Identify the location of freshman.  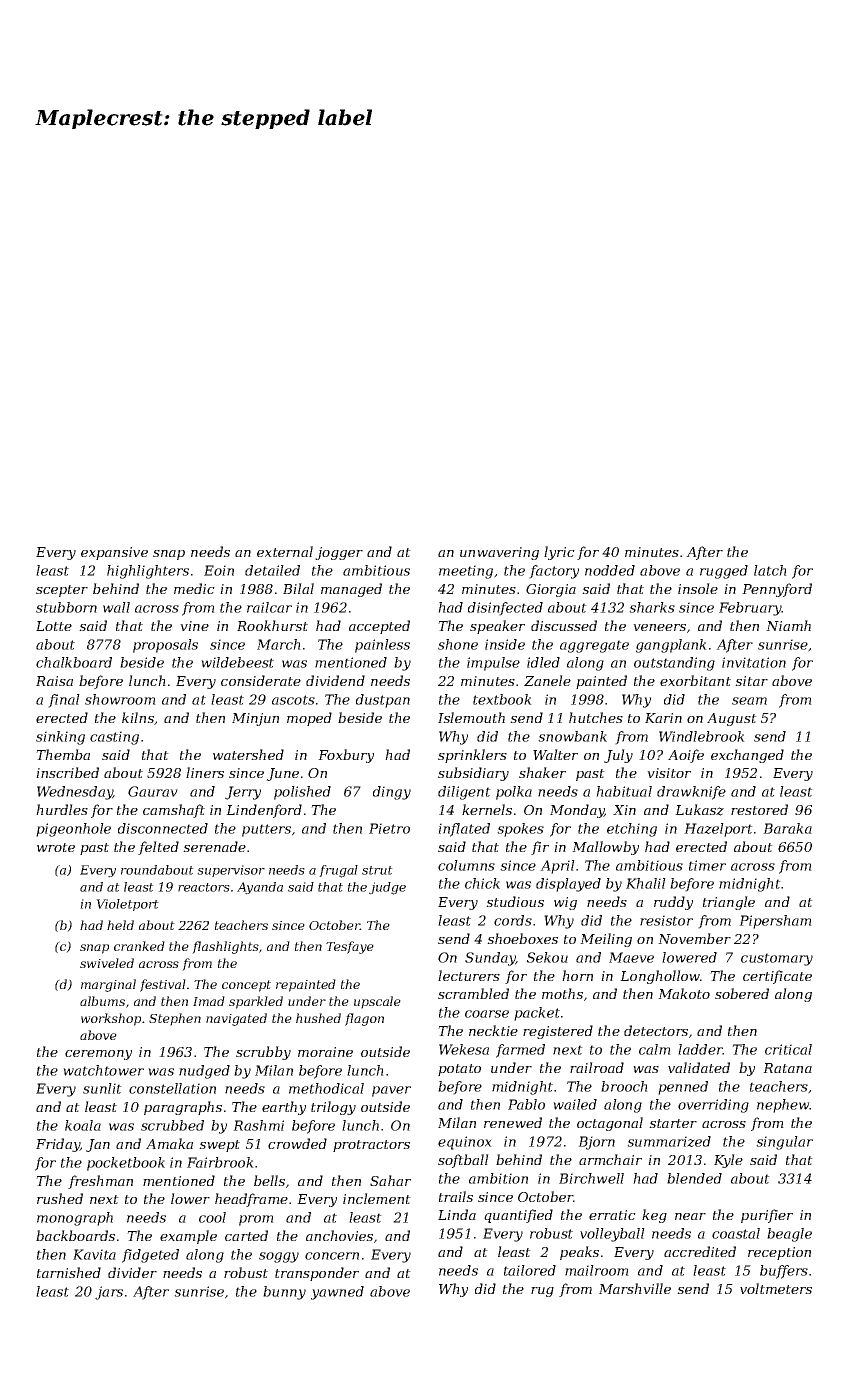
(100, 1182).
